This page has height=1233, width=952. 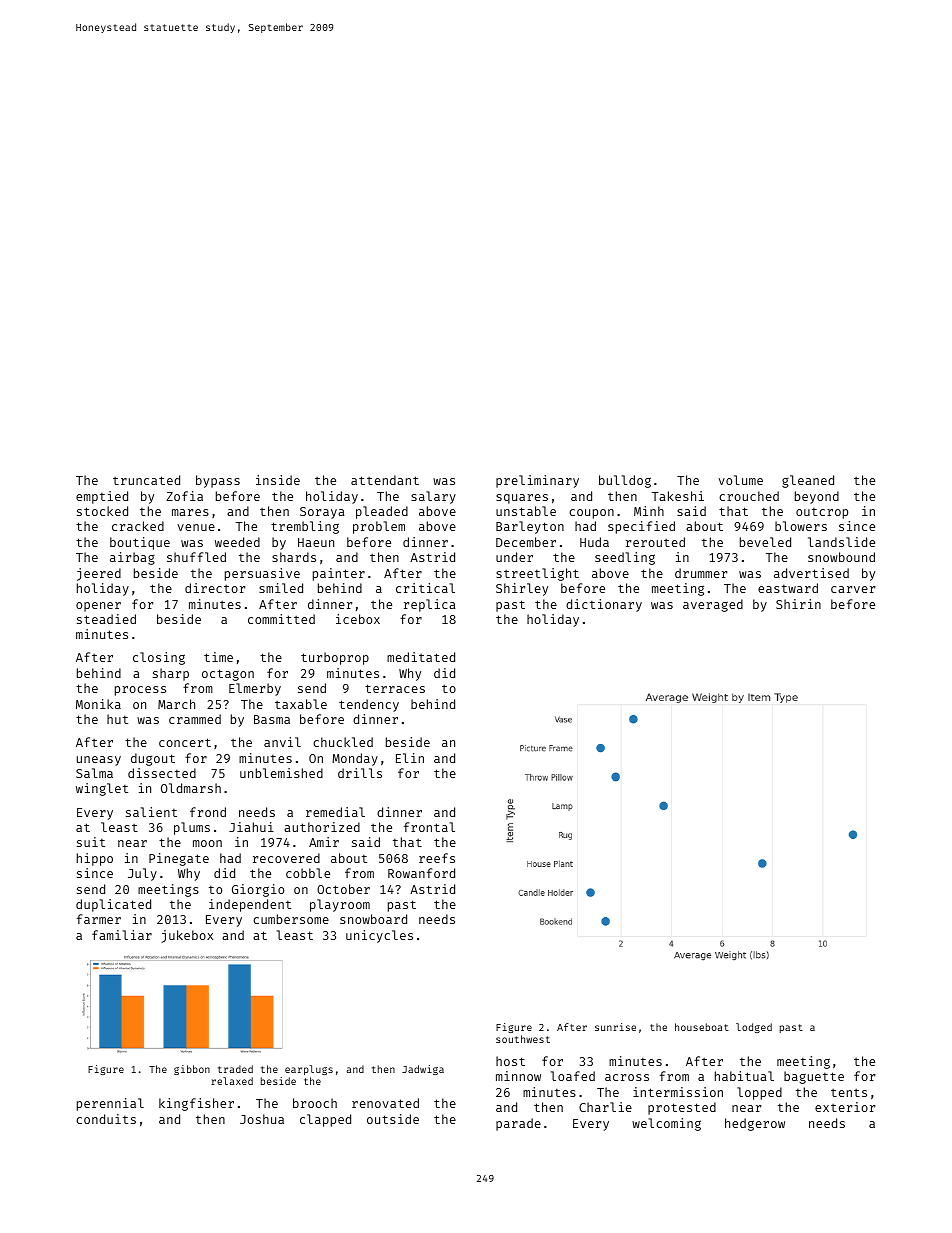 I want to click on attendant, so click(x=385, y=480).
